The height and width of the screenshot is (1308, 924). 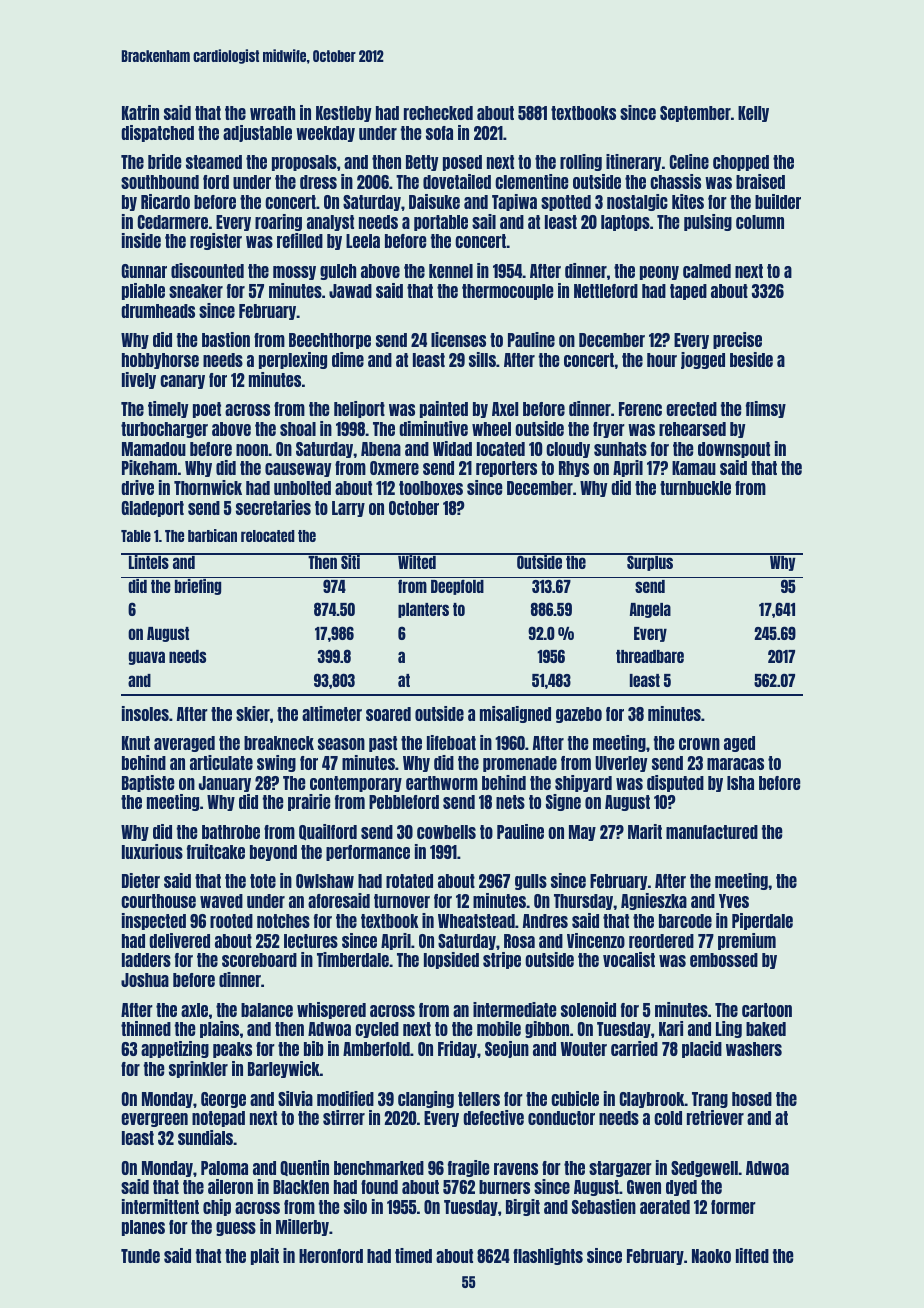 I want to click on tellers, so click(x=479, y=1099).
